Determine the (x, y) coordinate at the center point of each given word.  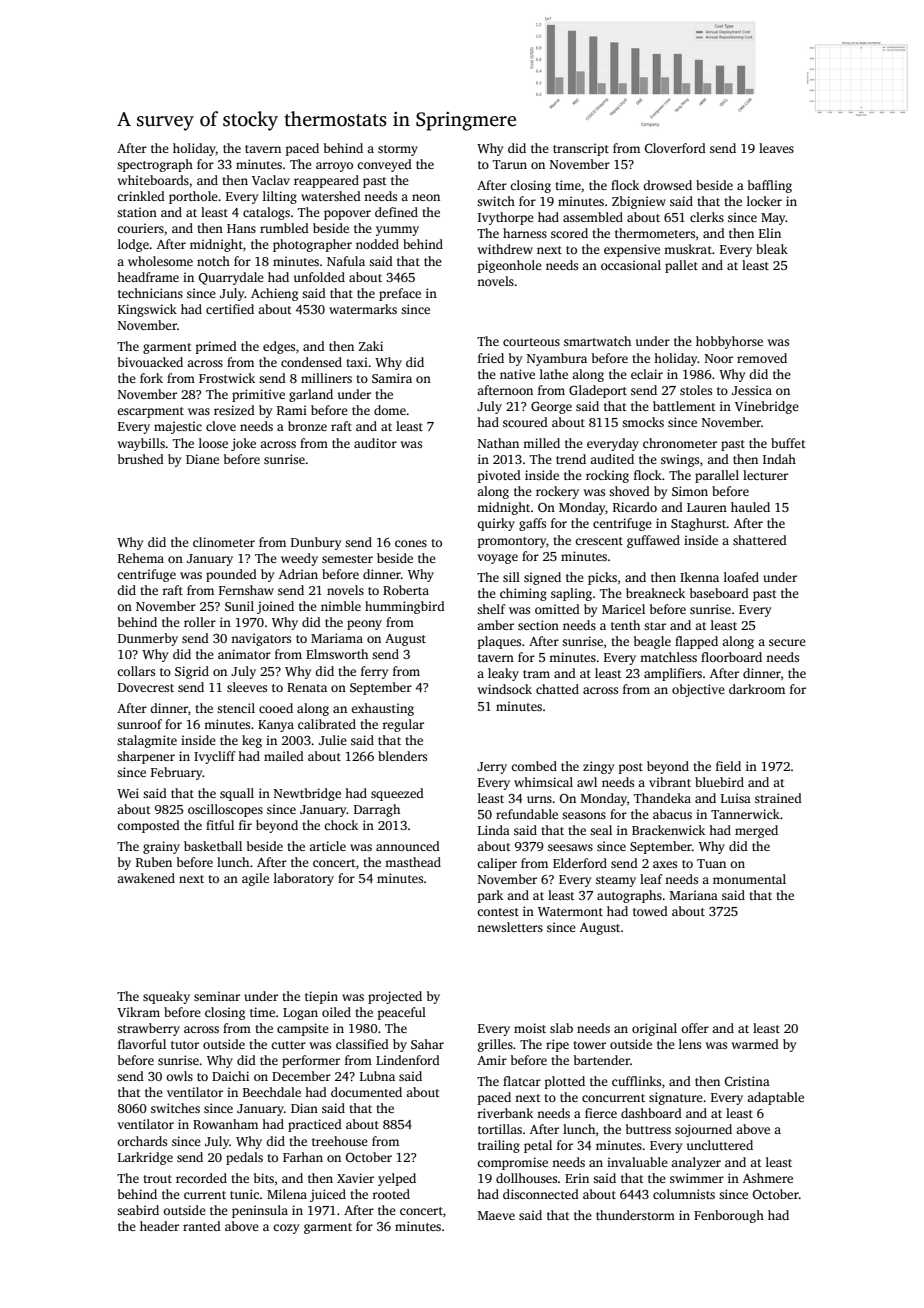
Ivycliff (215, 757)
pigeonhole (510, 266)
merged (756, 831)
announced (408, 846)
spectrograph (155, 165)
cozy (286, 1229)
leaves (776, 148)
